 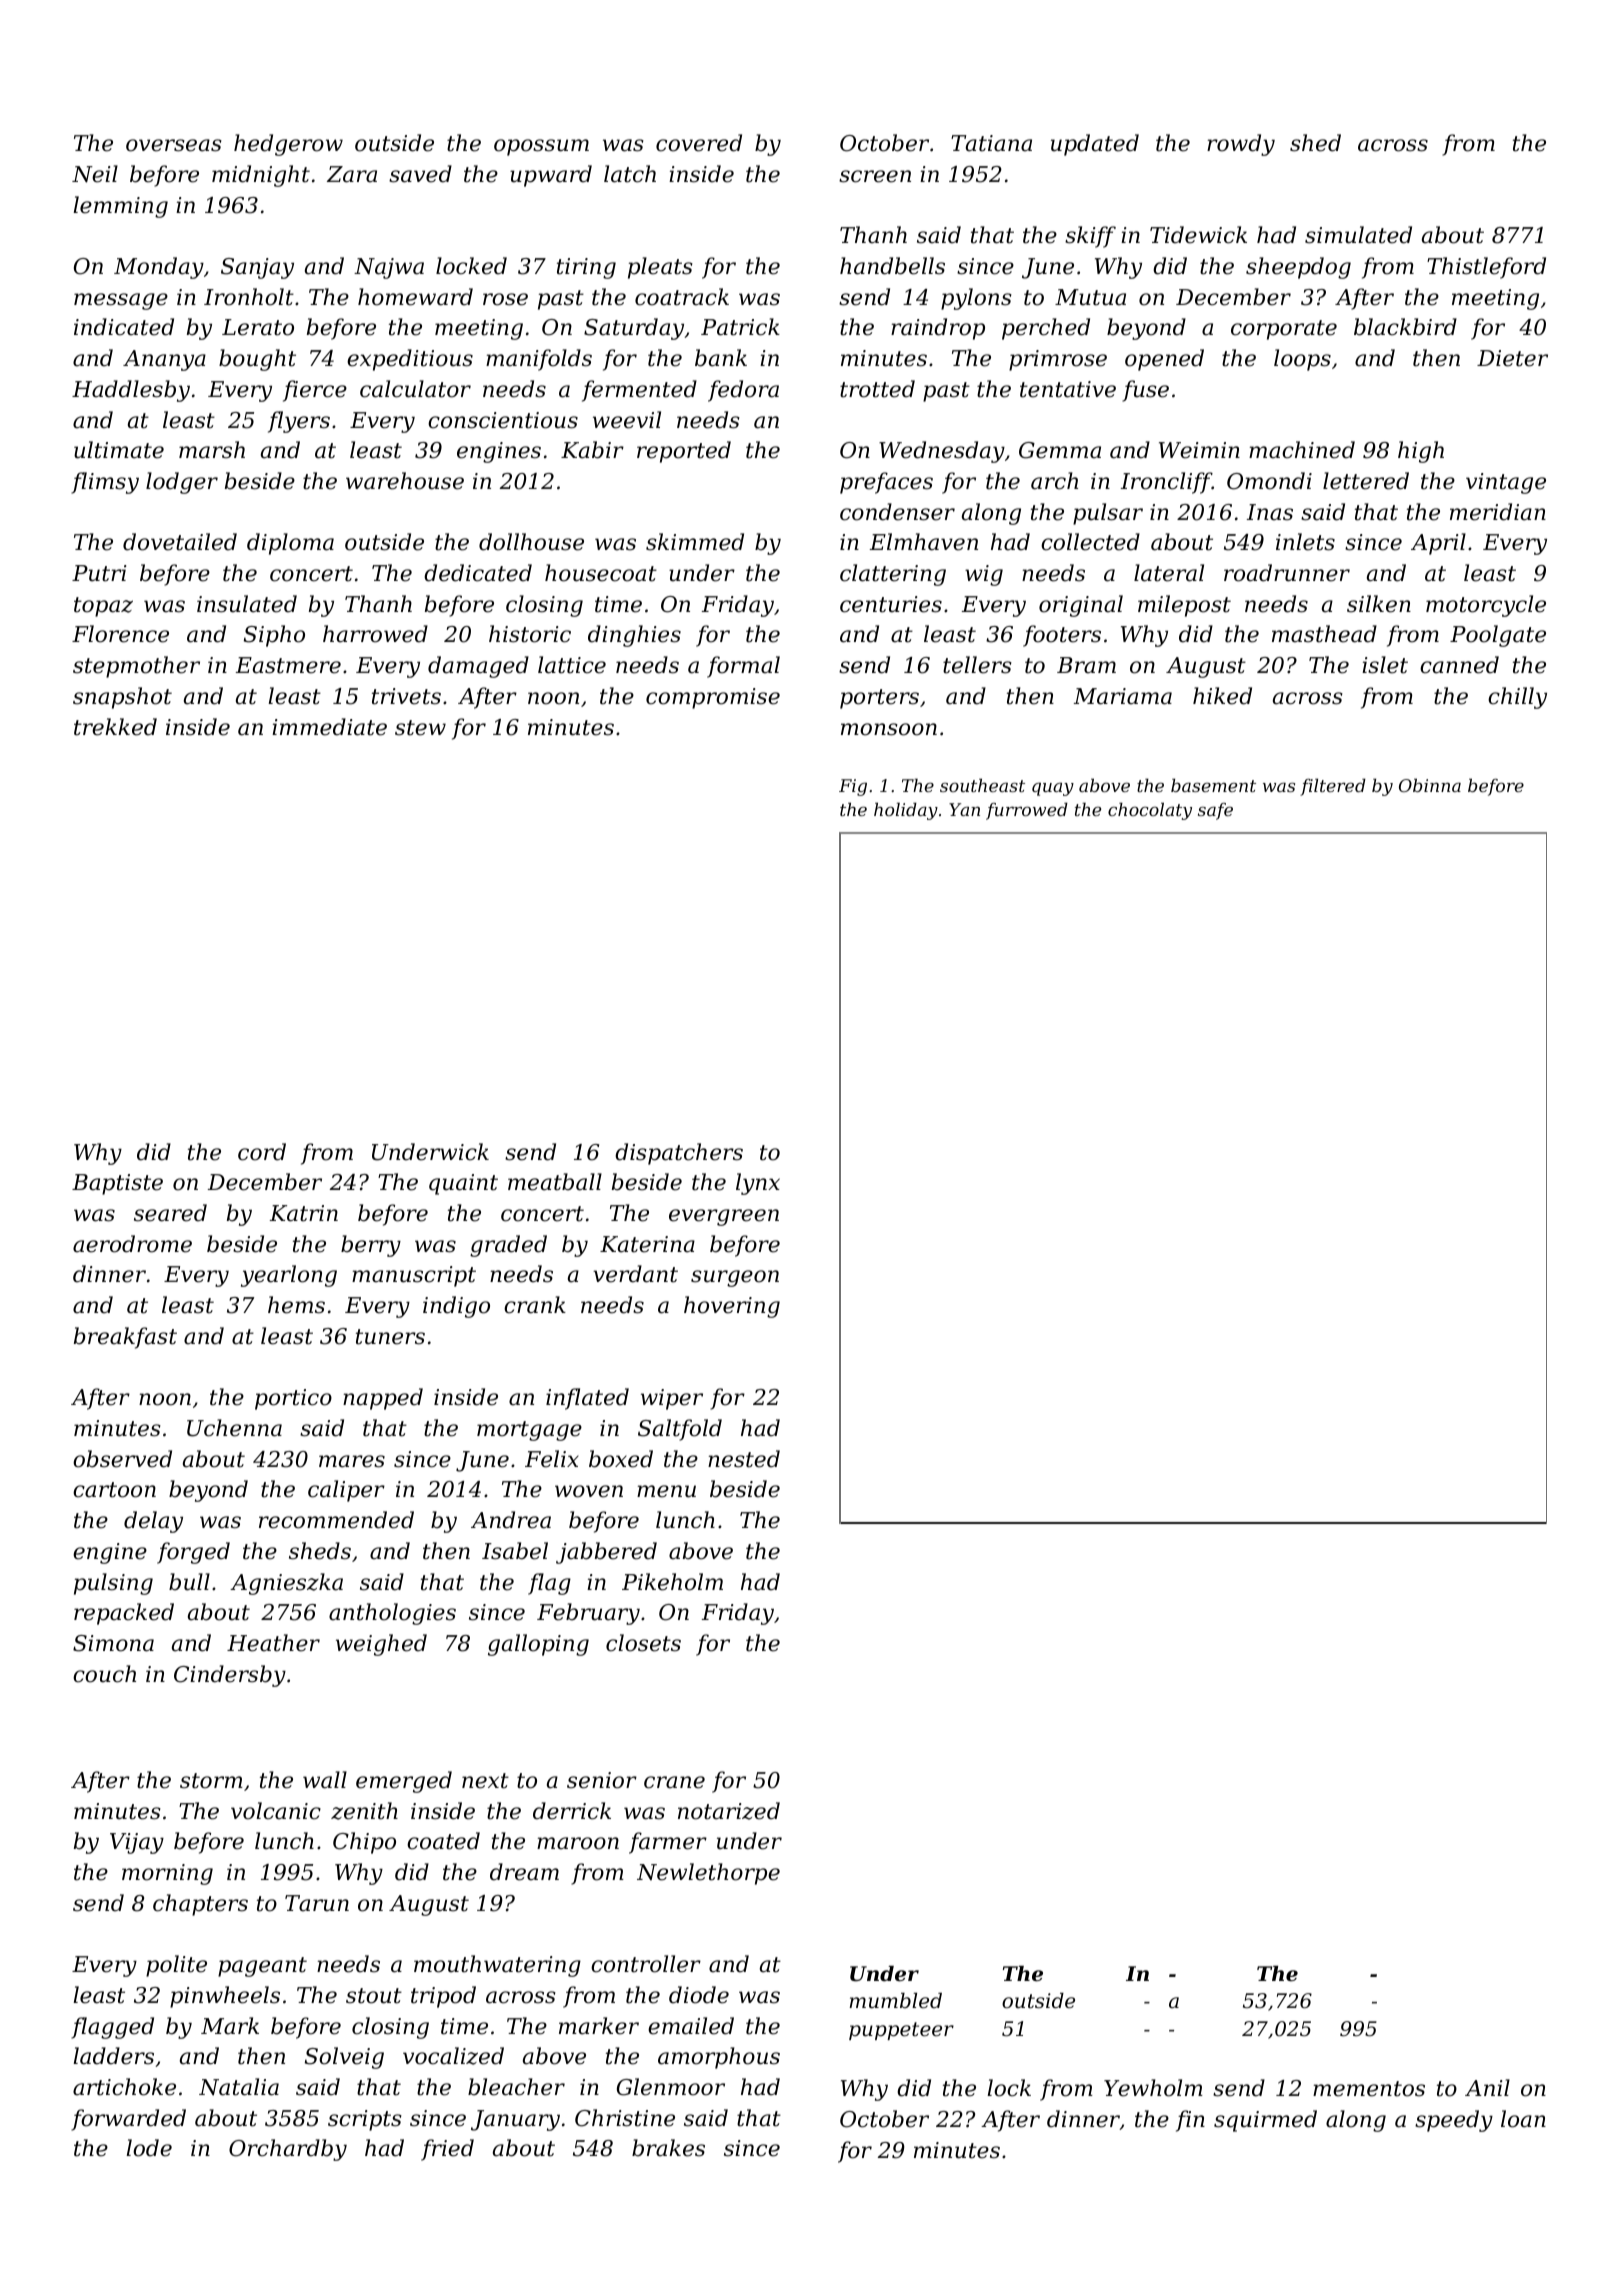 I want to click on updated, so click(x=1095, y=145).
